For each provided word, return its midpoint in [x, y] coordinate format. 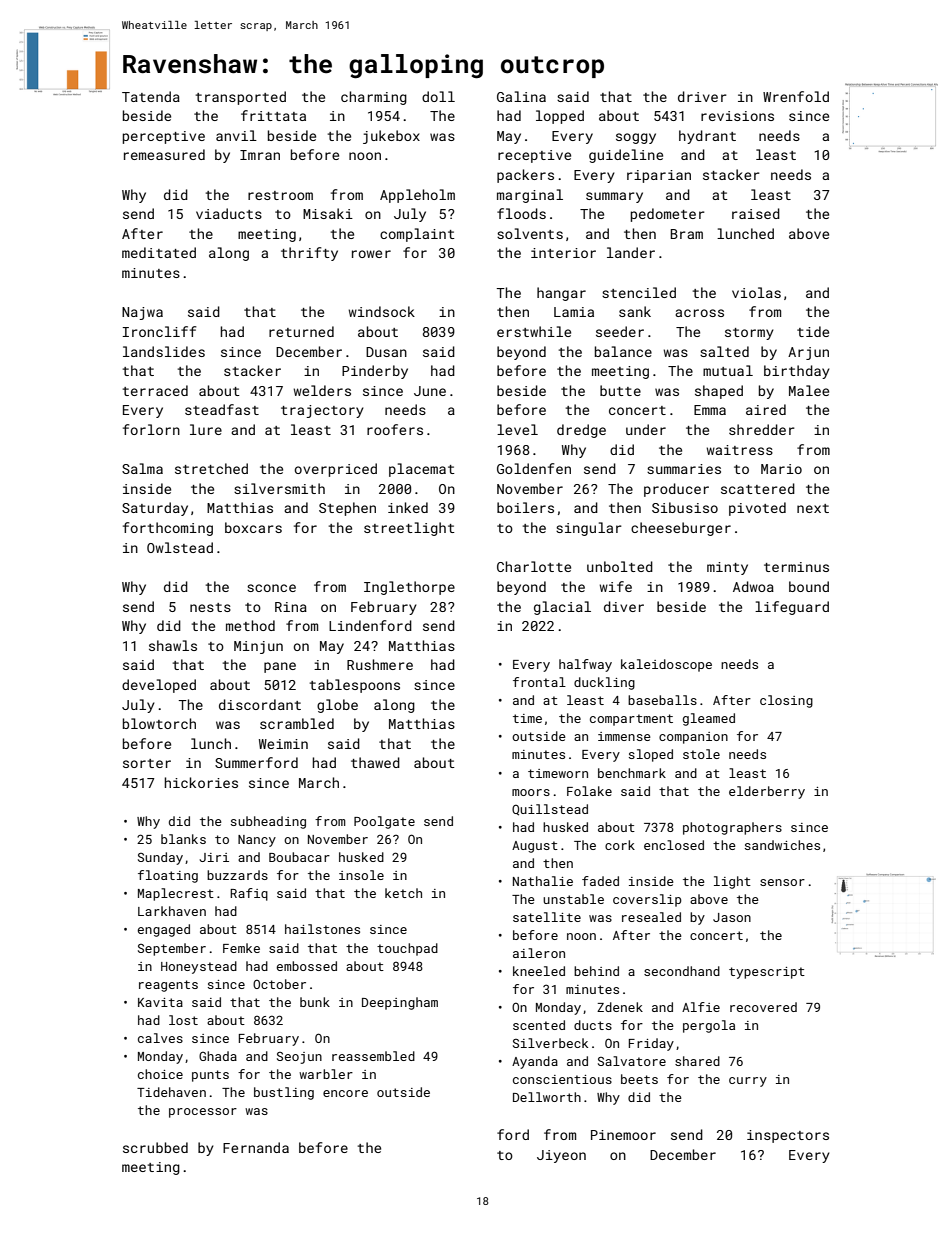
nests [210, 607]
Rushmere [380, 664]
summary [614, 197]
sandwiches [782, 845]
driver [702, 96]
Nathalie [543, 881]
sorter [147, 763]
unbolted [620, 566]
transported [241, 98]
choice [160, 1074]
